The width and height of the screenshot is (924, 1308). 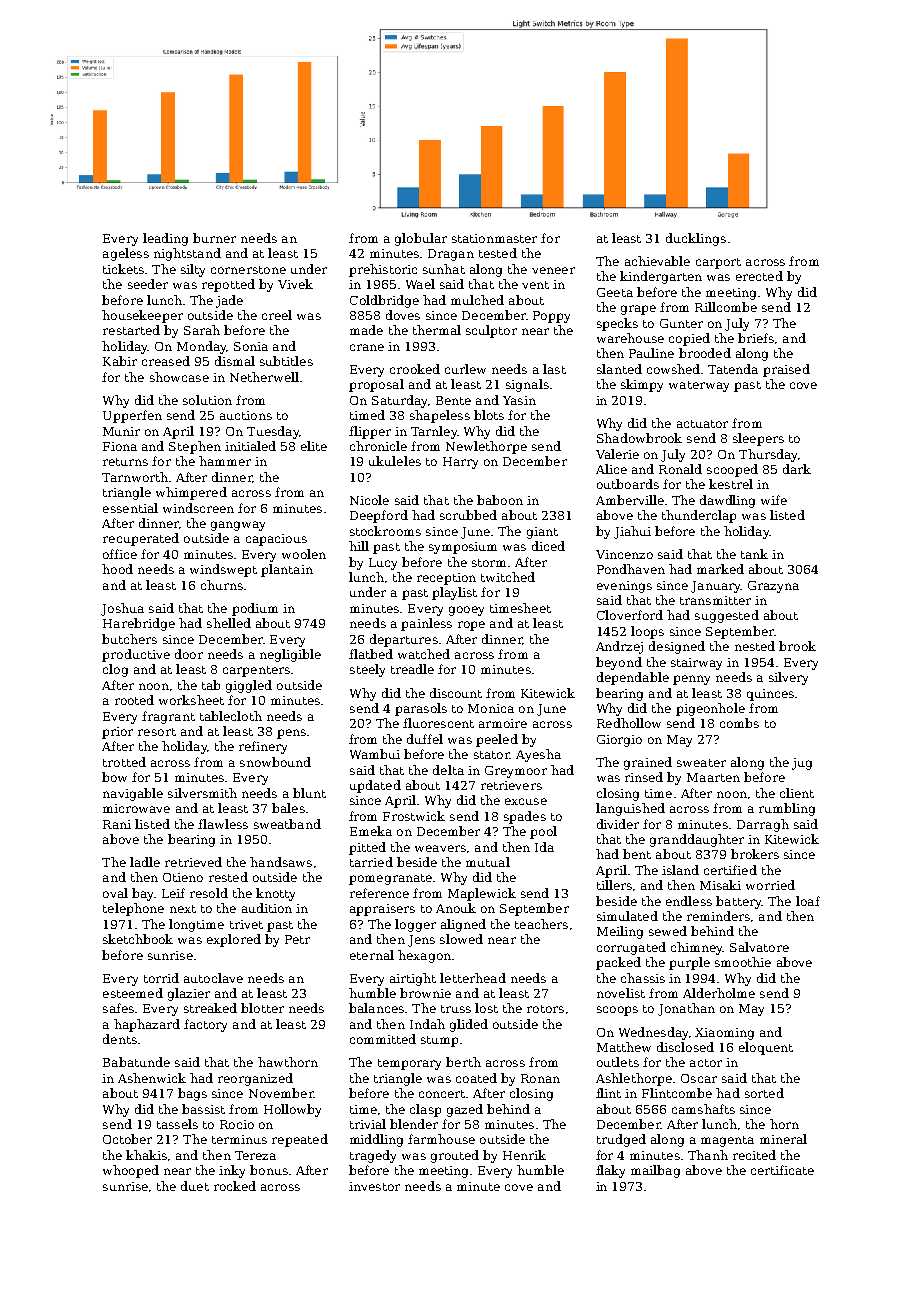 What do you see at coordinates (754, 554) in the screenshot?
I see `tank` at bounding box center [754, 554].
